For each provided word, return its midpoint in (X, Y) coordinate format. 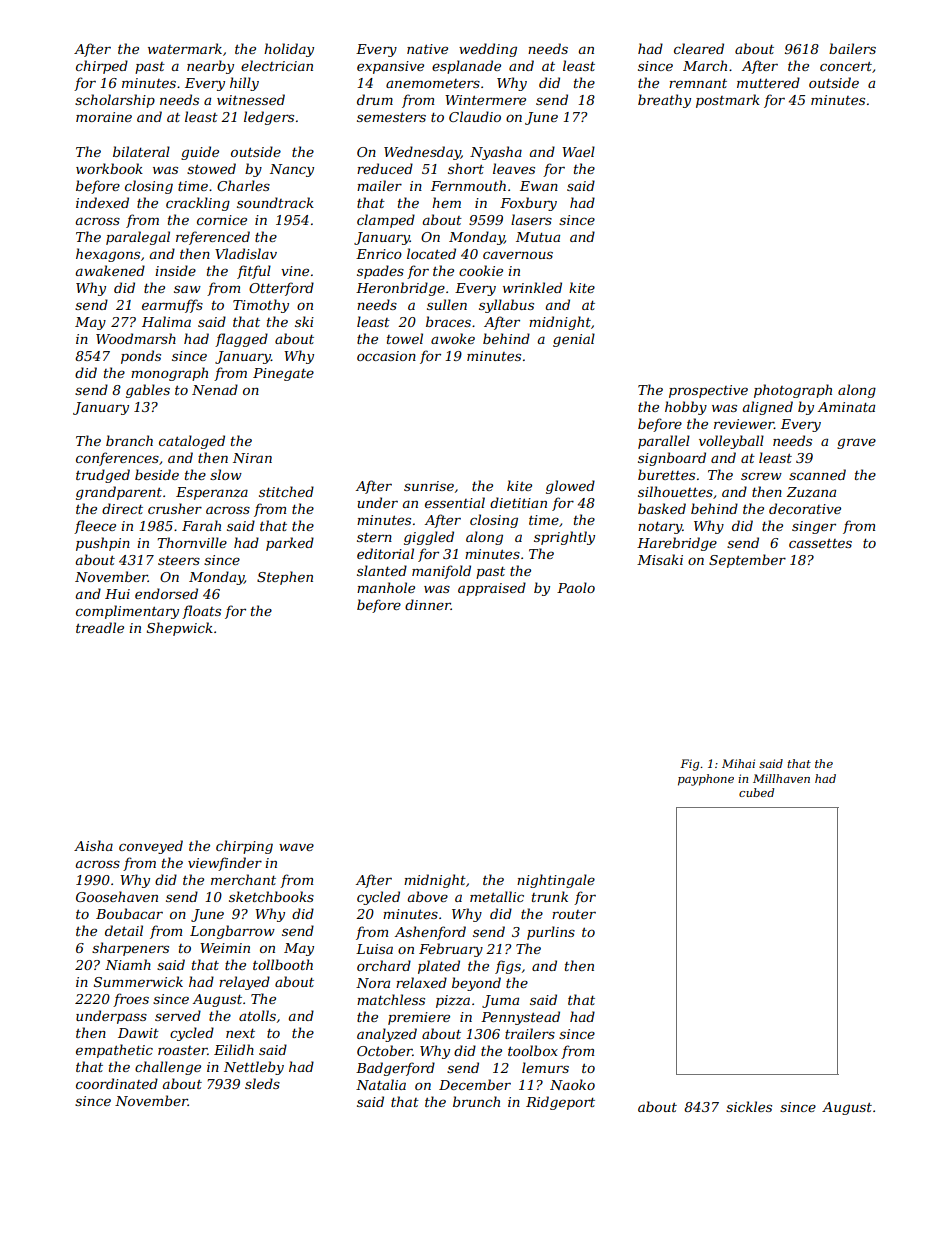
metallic (497, 896)
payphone (706, 780)
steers (179, 560)
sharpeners (130, 949)
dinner (428, 604)
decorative (805, 508)
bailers (852, 48)
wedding (488, 50)
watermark (185, 48)
